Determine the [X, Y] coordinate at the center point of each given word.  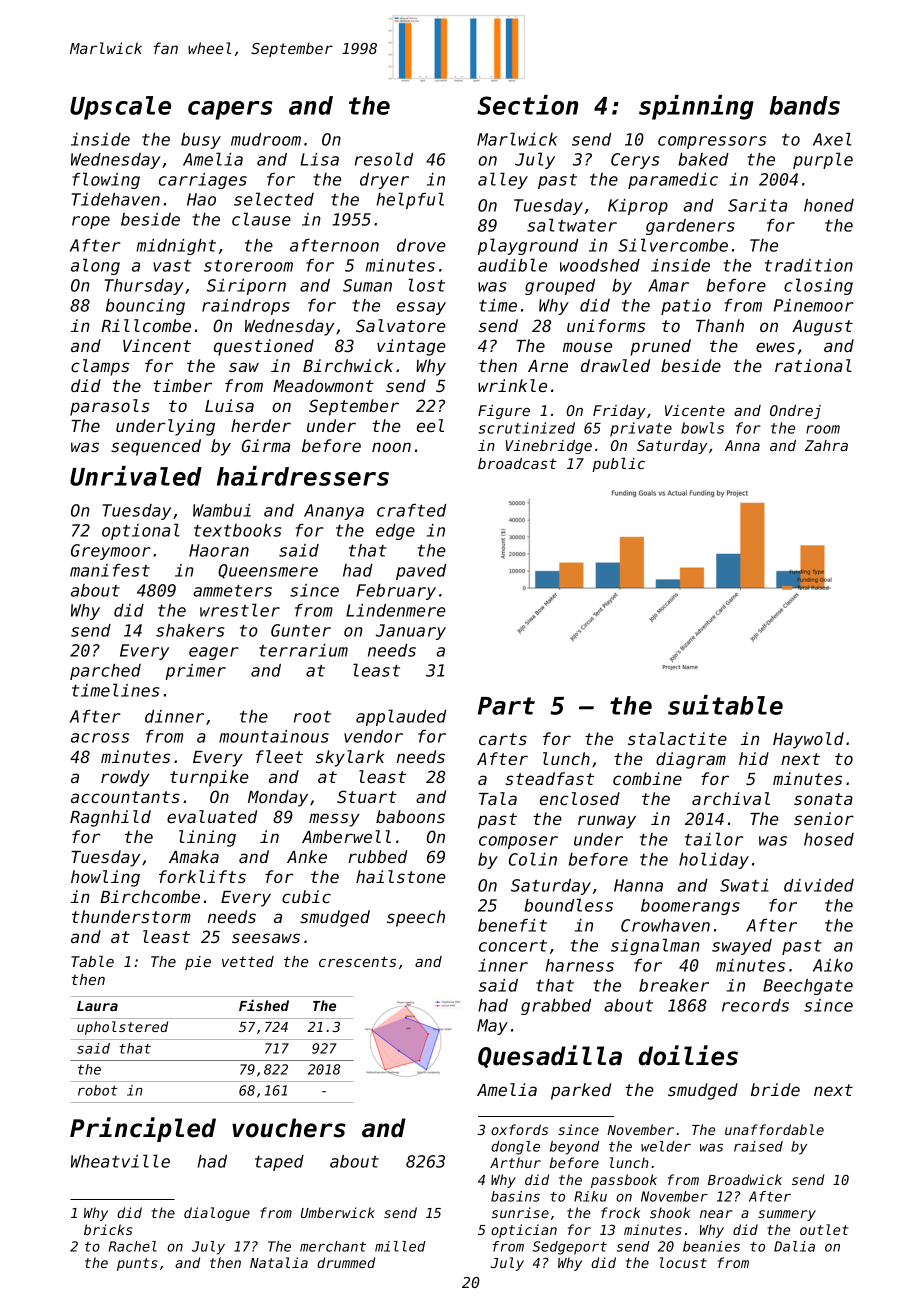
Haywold [808, 740]
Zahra [826, 445]
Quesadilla [550, 1056]
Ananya [334, 512]
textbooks [237, 530]
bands [805, 105]
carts [503, 739]
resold [384, 159]
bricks [108, 1229]
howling [105, 878]
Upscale [120, 108]
